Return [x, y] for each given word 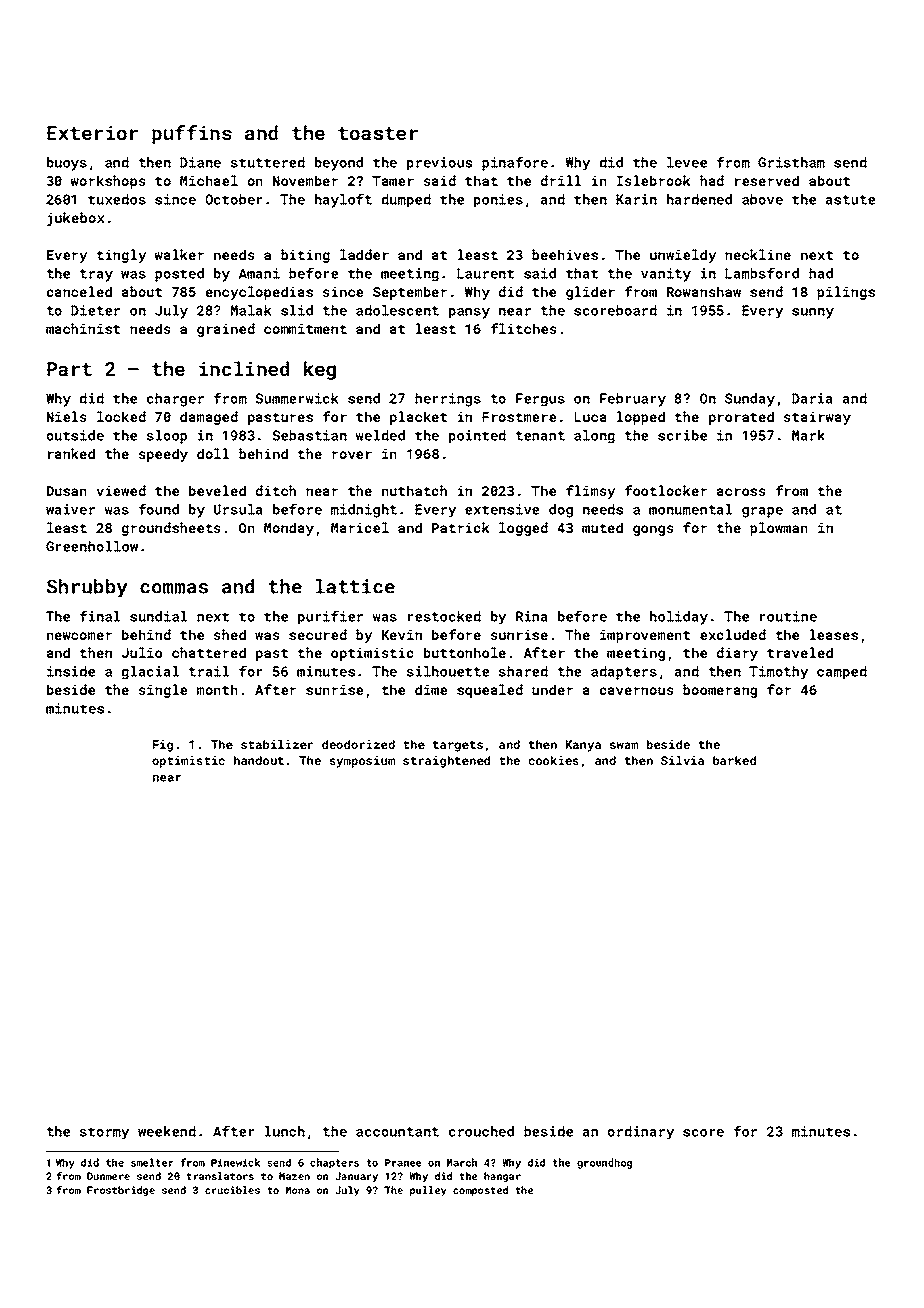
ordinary [641, 1133]
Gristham [791, 162]
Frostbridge [121, 1191]
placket [418, 418]
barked [734, 760]
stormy [105, 1133]
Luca [590, 417]
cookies [553, 760]
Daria [812, 398]
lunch [285, 1131]
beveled [217, 490]
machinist [83, 328]
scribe [682, 435]
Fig [163, 746]
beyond [339, 164]
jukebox [75, 219]
